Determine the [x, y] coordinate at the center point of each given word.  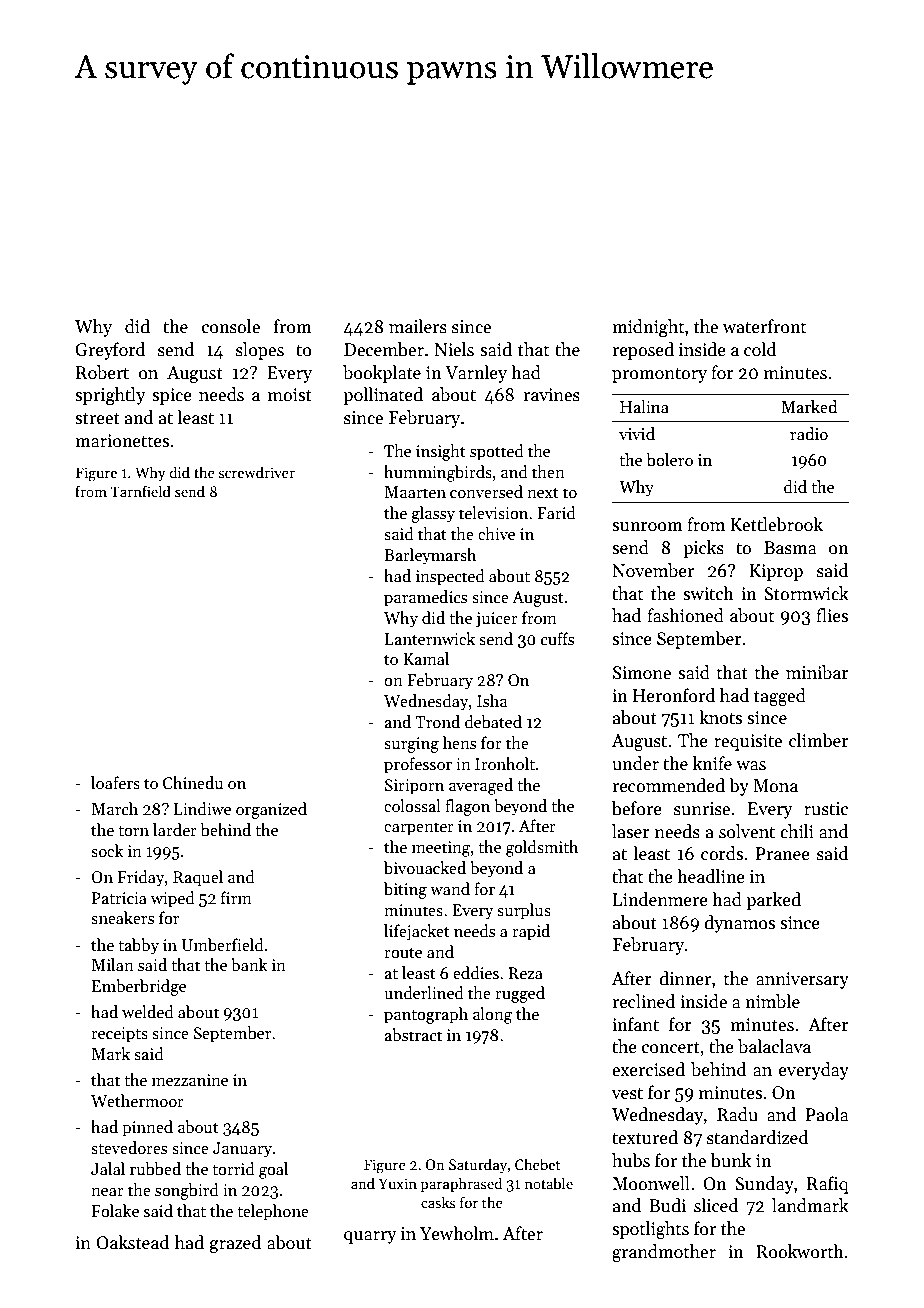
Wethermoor [137, 1100]
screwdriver [257, 472]
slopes [260, 351]
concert [671, 1048]
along [492, 1015]
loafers [115, 783]
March [115, 808]
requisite [748, 742]
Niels [454, 349]
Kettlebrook [776, 524]
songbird [187, 1191]
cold [760, 349]
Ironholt [505, 763]
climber [819, 740]
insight [441, 452]
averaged [481, 786]
